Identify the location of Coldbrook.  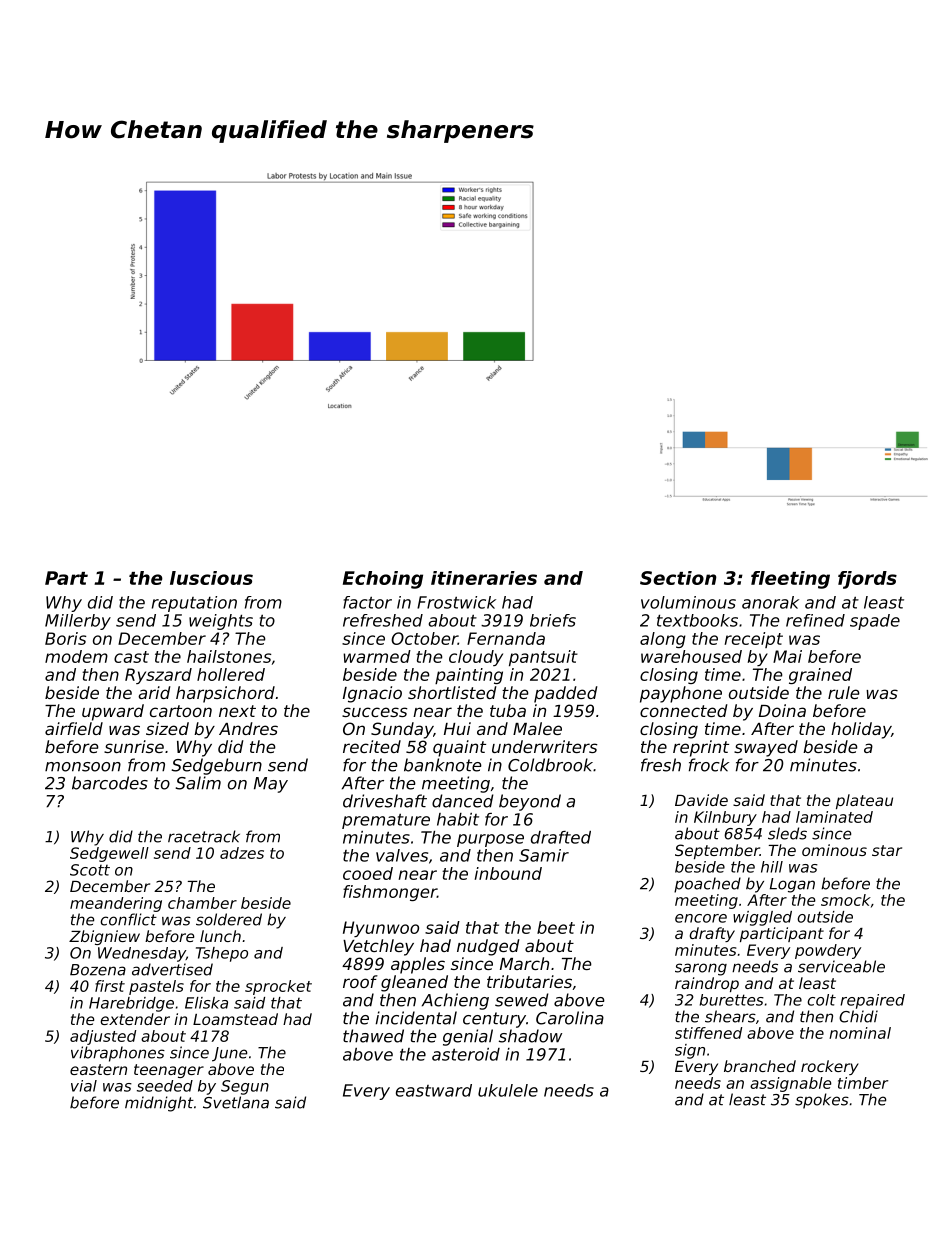
(550, 765).
